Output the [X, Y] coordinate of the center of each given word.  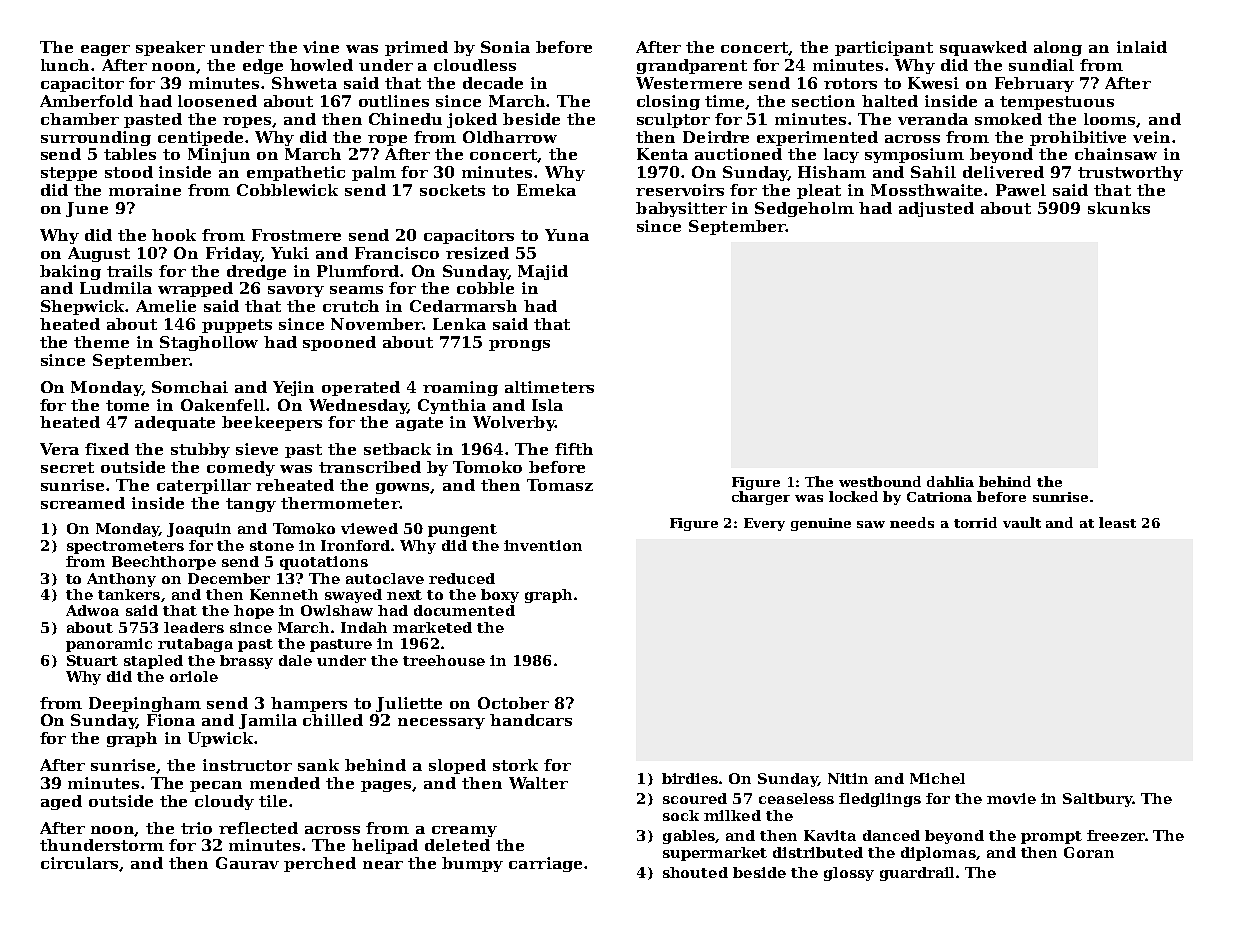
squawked [983, 48]
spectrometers [125, 547]
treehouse [444, 660]
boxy [500, 596]
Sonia [505, 47]
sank [318, 765]
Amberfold [86, 101]
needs [912, 522]
